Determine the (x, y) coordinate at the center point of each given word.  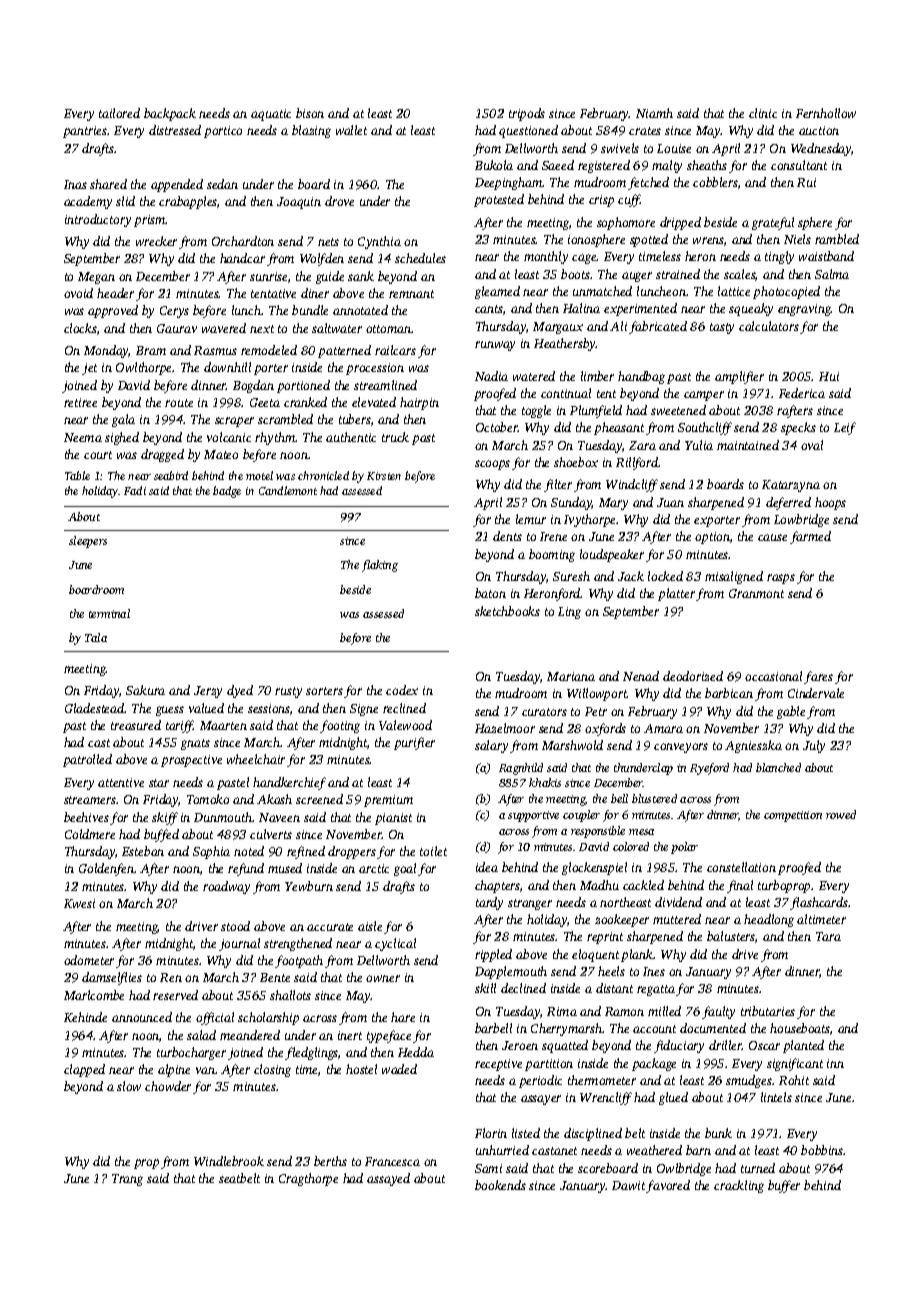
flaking (380, 566)
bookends (500, 1185)
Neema (83, 437)
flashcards (819, 903)
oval (812, 445)
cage (584, 259)
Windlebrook (229, 1161)
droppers (352, 852)
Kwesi (79, 903)
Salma (832, 274)
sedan (222, 184)
